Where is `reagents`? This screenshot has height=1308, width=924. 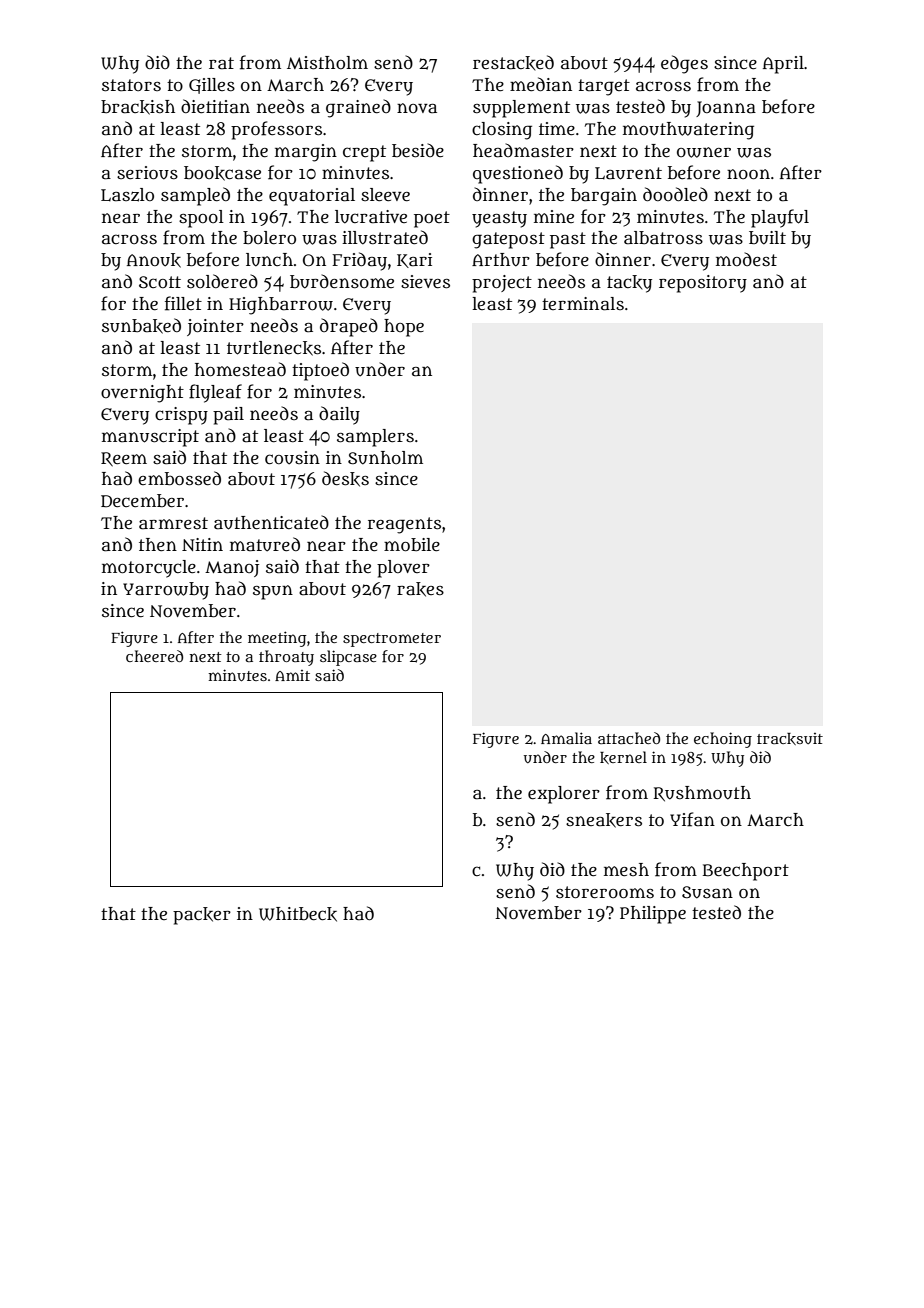 reagents is located at coordinates (404, 525).
